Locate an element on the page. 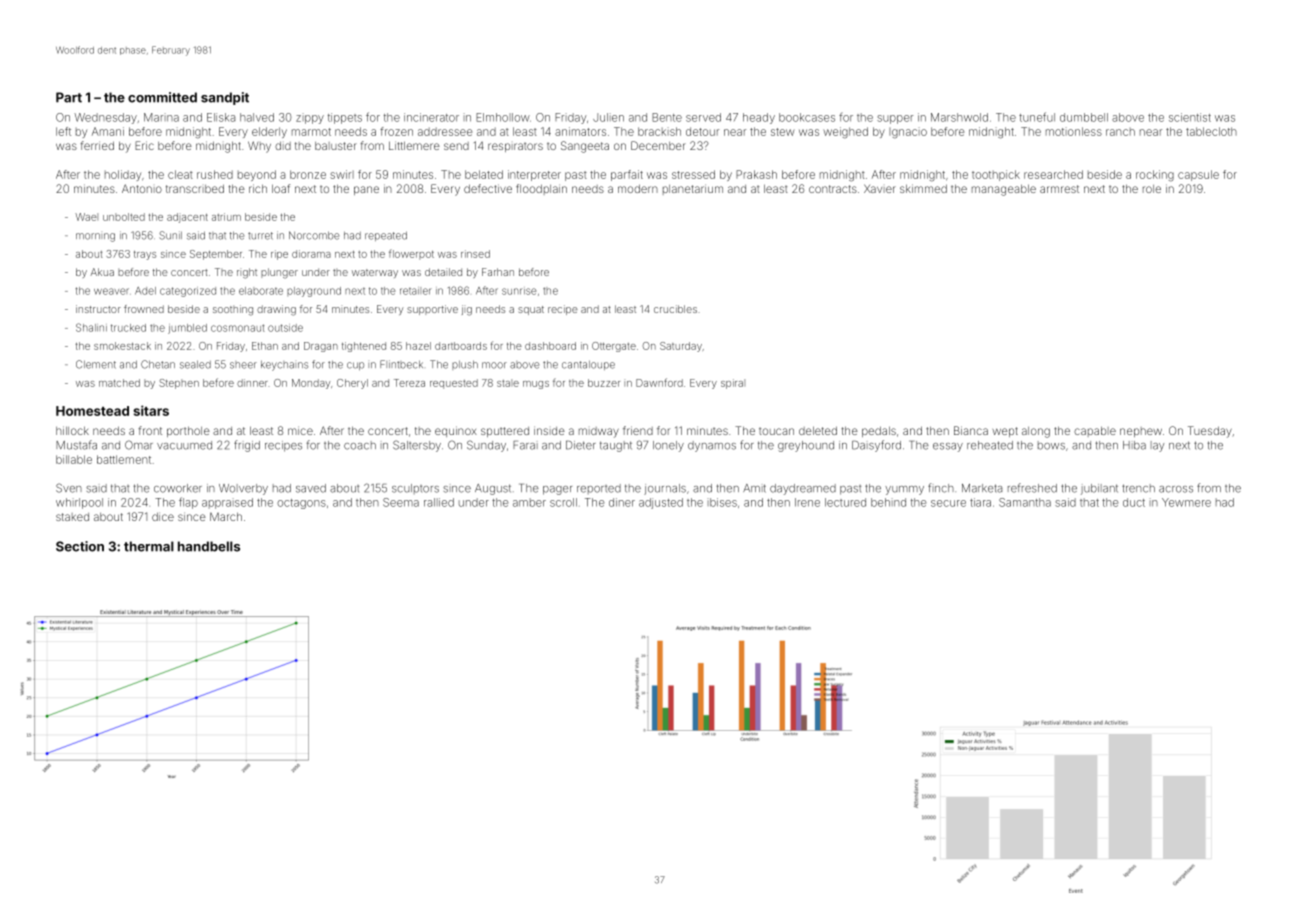 This image has width=1308, height=924. handbells is located at coordinates (209, 546).
